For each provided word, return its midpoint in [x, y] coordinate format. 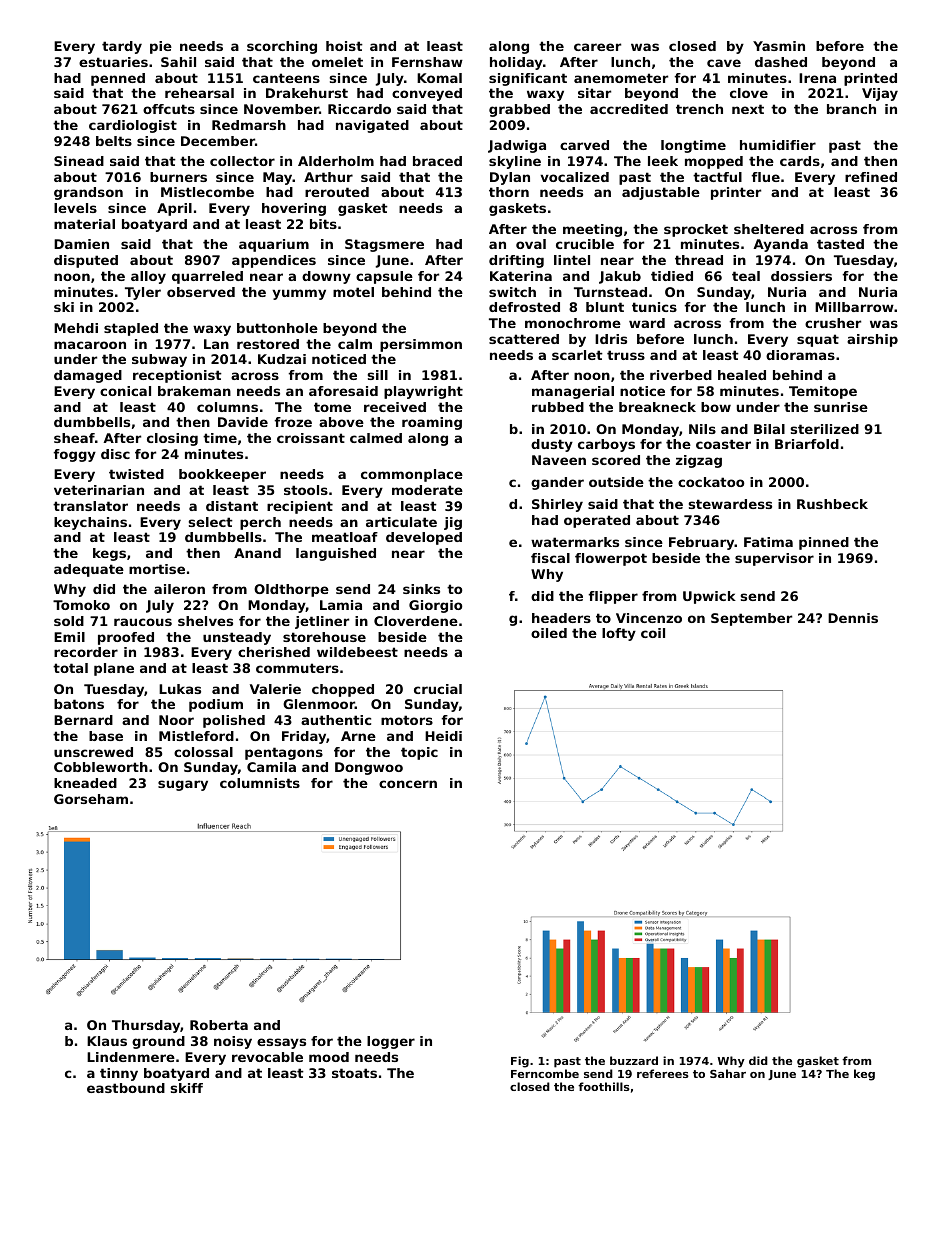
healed [742, 375]
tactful [717, 177]
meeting [592, 230]
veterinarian [99, 490]
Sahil [178, 62]
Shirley [557, 505]
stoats [354, 1073]
